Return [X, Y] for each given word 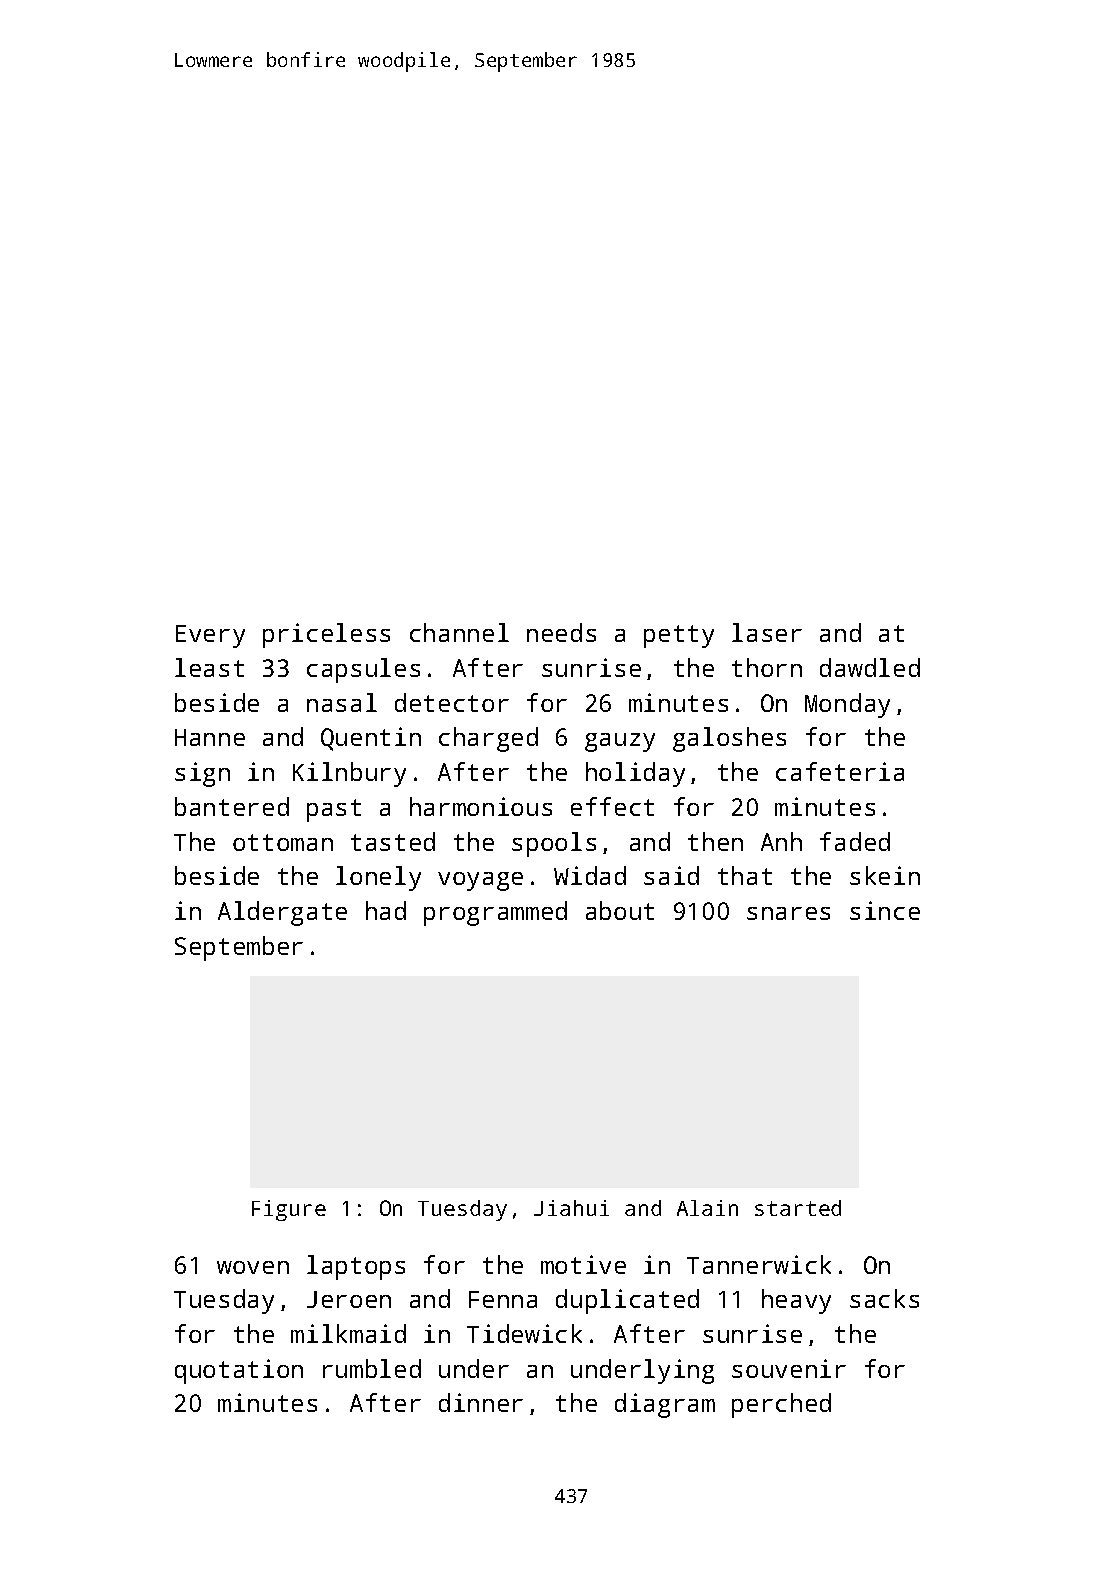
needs [561, 632]
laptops [356, 1267]
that [745, 875]
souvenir [789, 1368]
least [209, 667]
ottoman [283, 842]
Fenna [503, 1299]
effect [612, 806]
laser [767, 632]
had [386, 910]
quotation [239, 1371]
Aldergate [282, 913]
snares [788, 913]
